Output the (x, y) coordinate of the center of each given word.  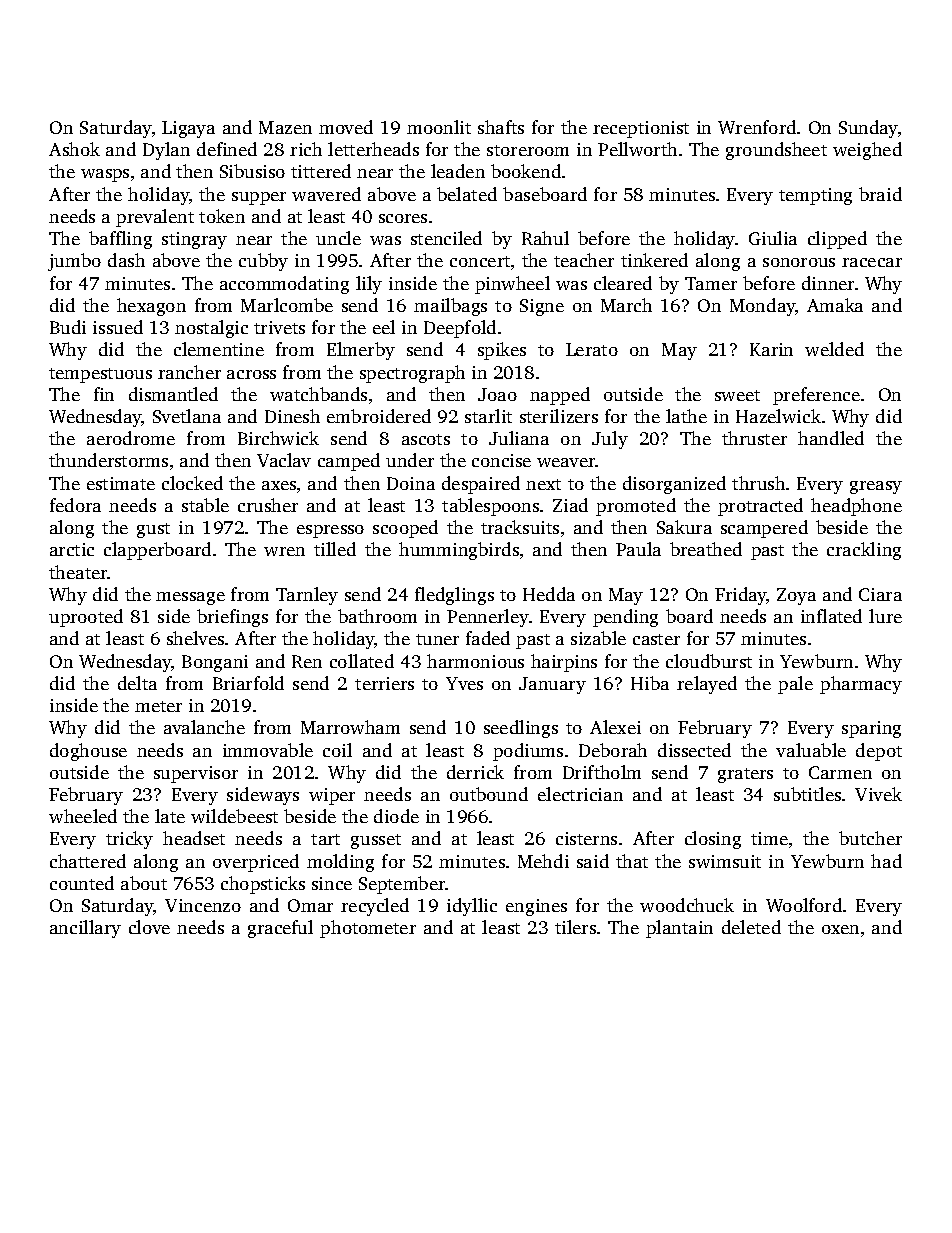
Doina (411, 483)
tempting (815, 196)
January (552, 685)
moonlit (439, 127)
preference (816, 396)
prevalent (155, 218)
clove (149, 927)
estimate (121, 483)
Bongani (215, 663)
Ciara (880, 594)
